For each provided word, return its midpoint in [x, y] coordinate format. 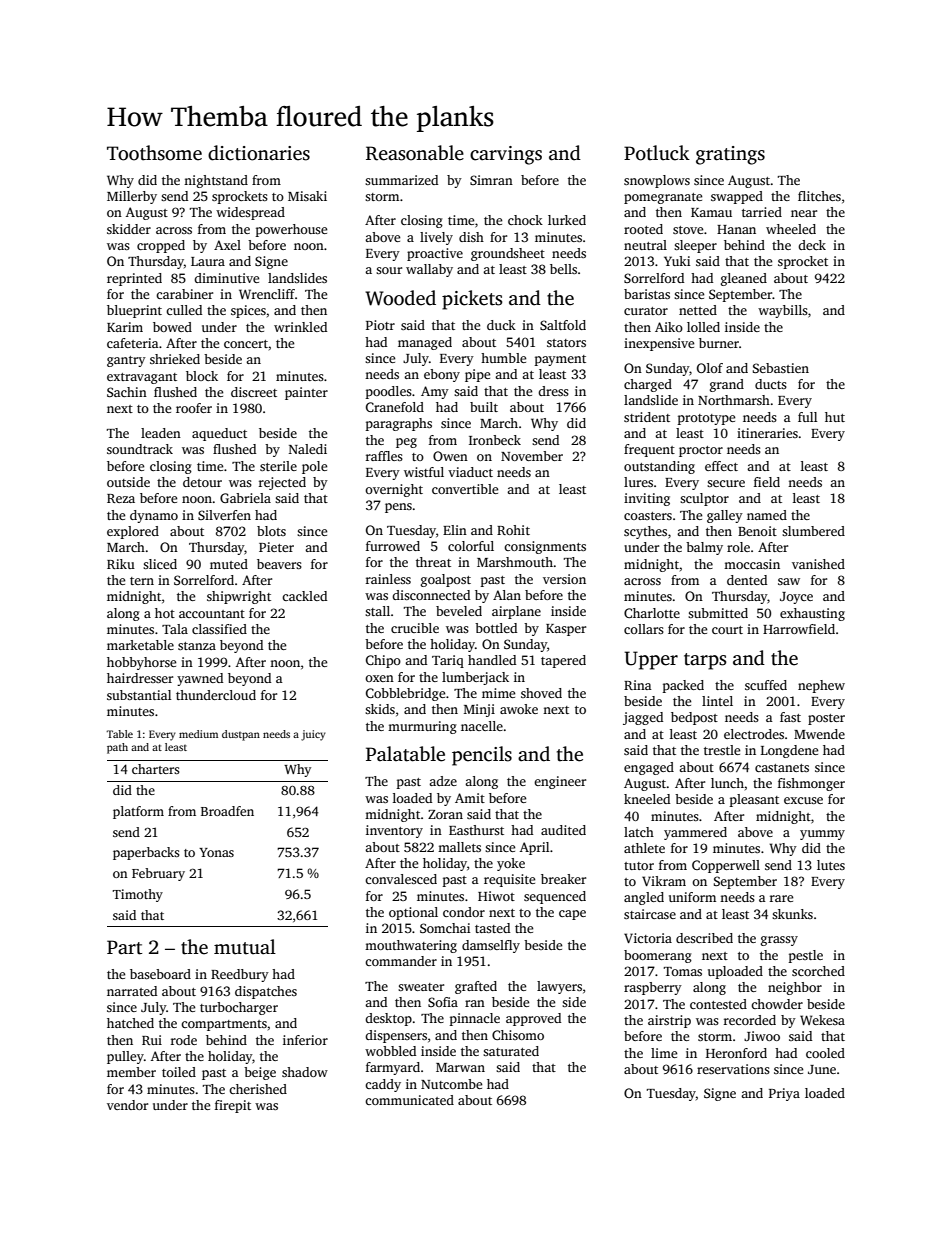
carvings [506, 155]
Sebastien [781, 368]
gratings [730, 155]
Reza [121, 498]
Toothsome [154, 153]
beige [260, 1073]
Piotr [380, 325]
